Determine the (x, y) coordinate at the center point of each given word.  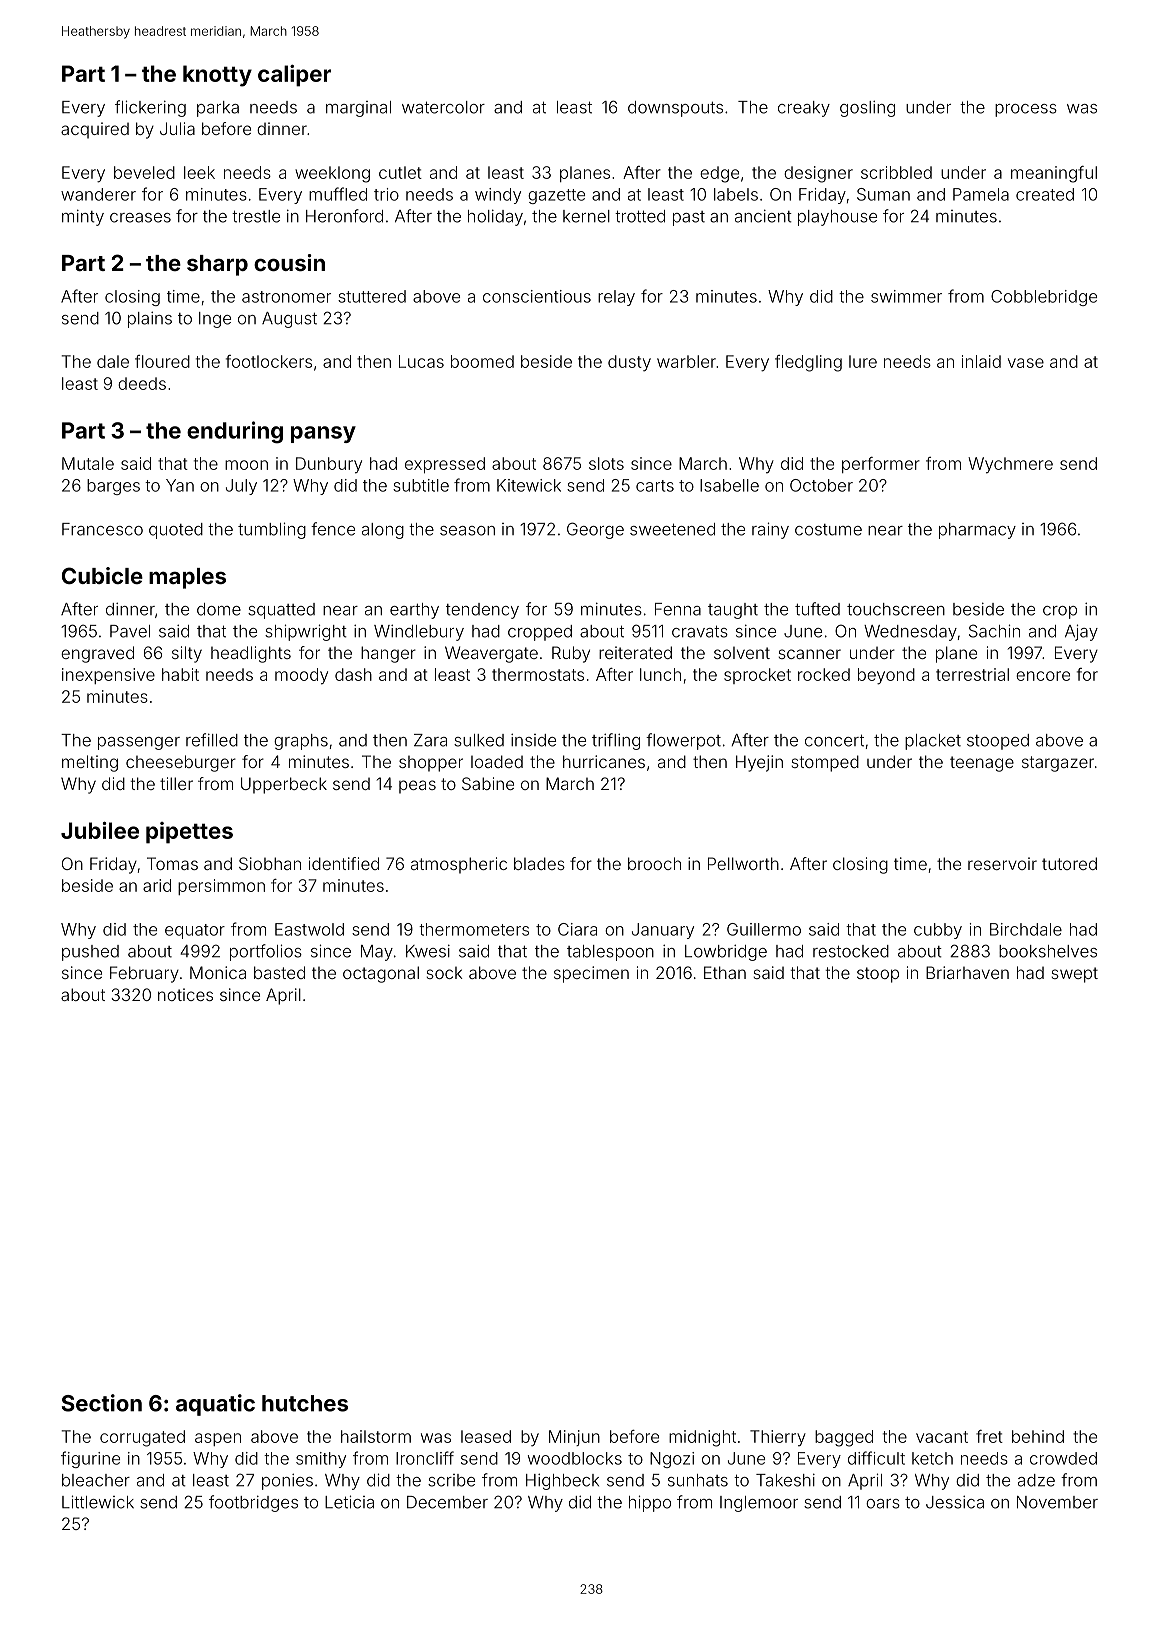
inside (533, 740)
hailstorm (376, 1436)
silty (187, 654)
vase (1026, 363)
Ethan (725, 972)
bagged (844, 1438)
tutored (1069, 863)
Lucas (421, 361)
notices (185, 994)
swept (1074, 975)
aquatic (215, 1405)
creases (140, 218)
